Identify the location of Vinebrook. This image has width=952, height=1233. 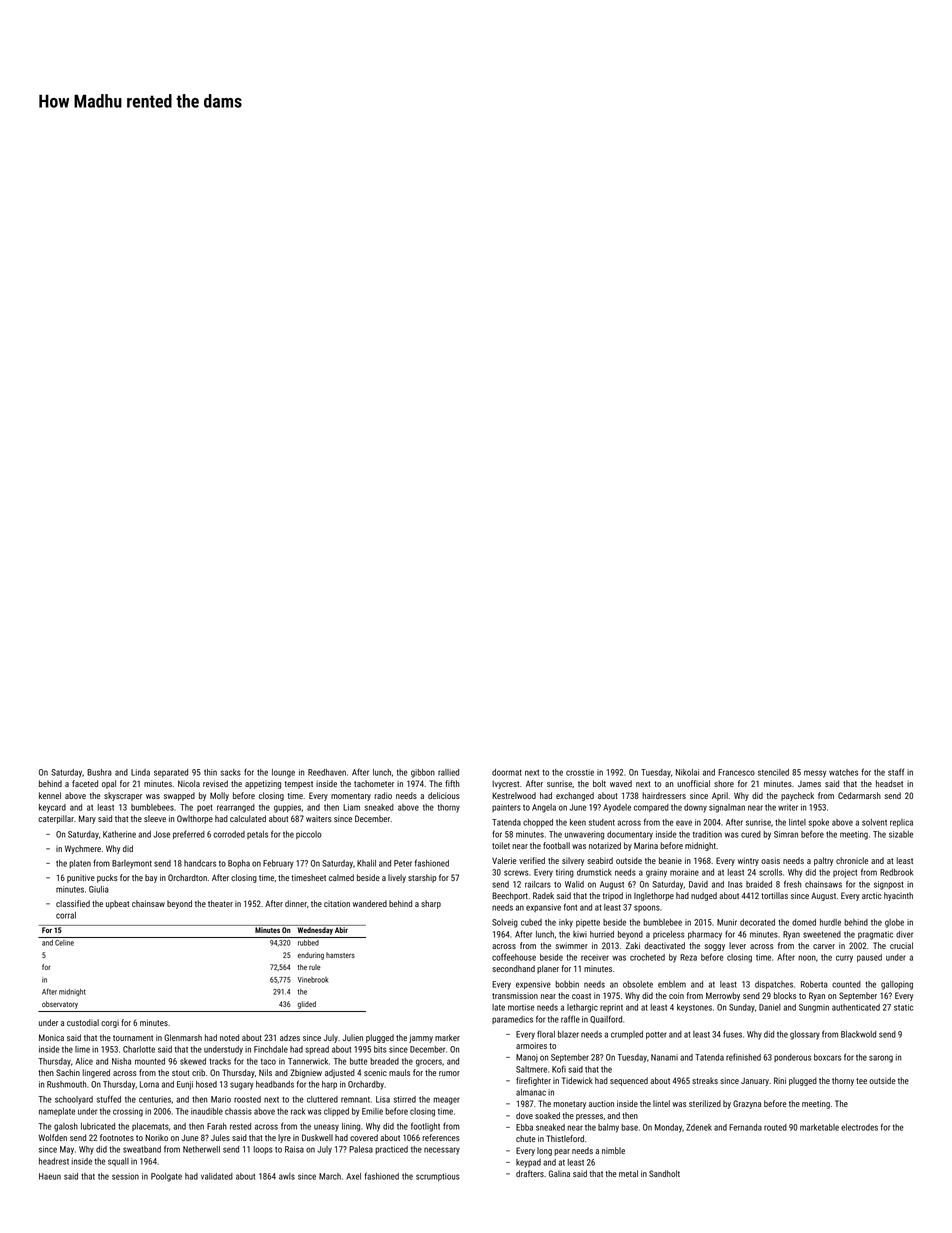
(312, 980).
